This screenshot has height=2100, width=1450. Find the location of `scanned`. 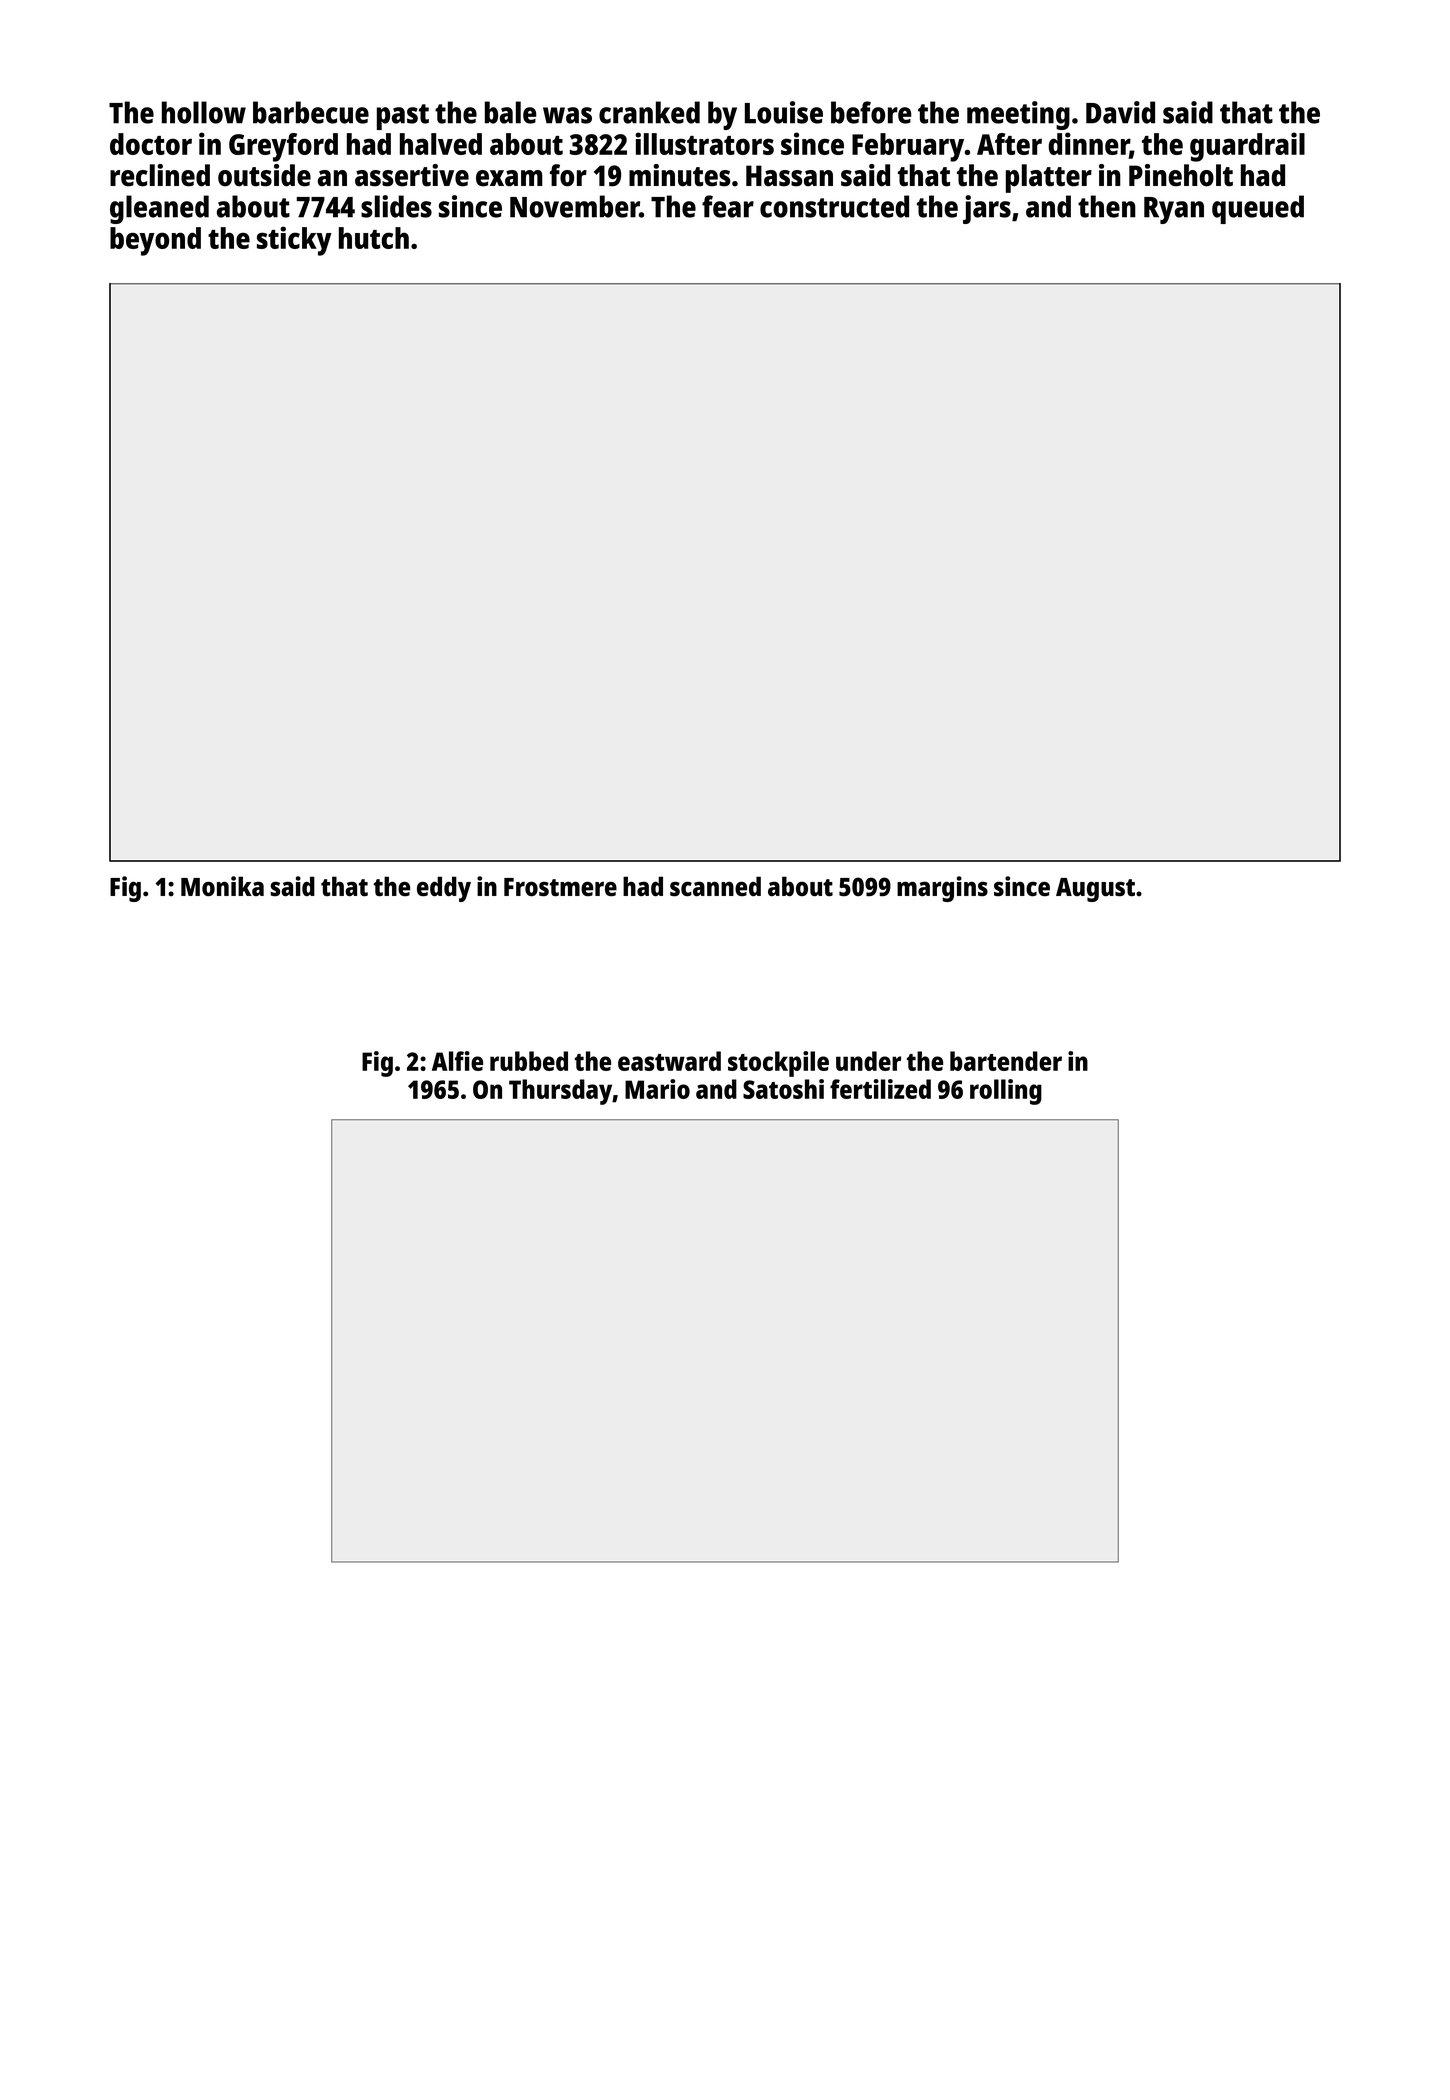

scanned is located at coordinates (715, 886).
